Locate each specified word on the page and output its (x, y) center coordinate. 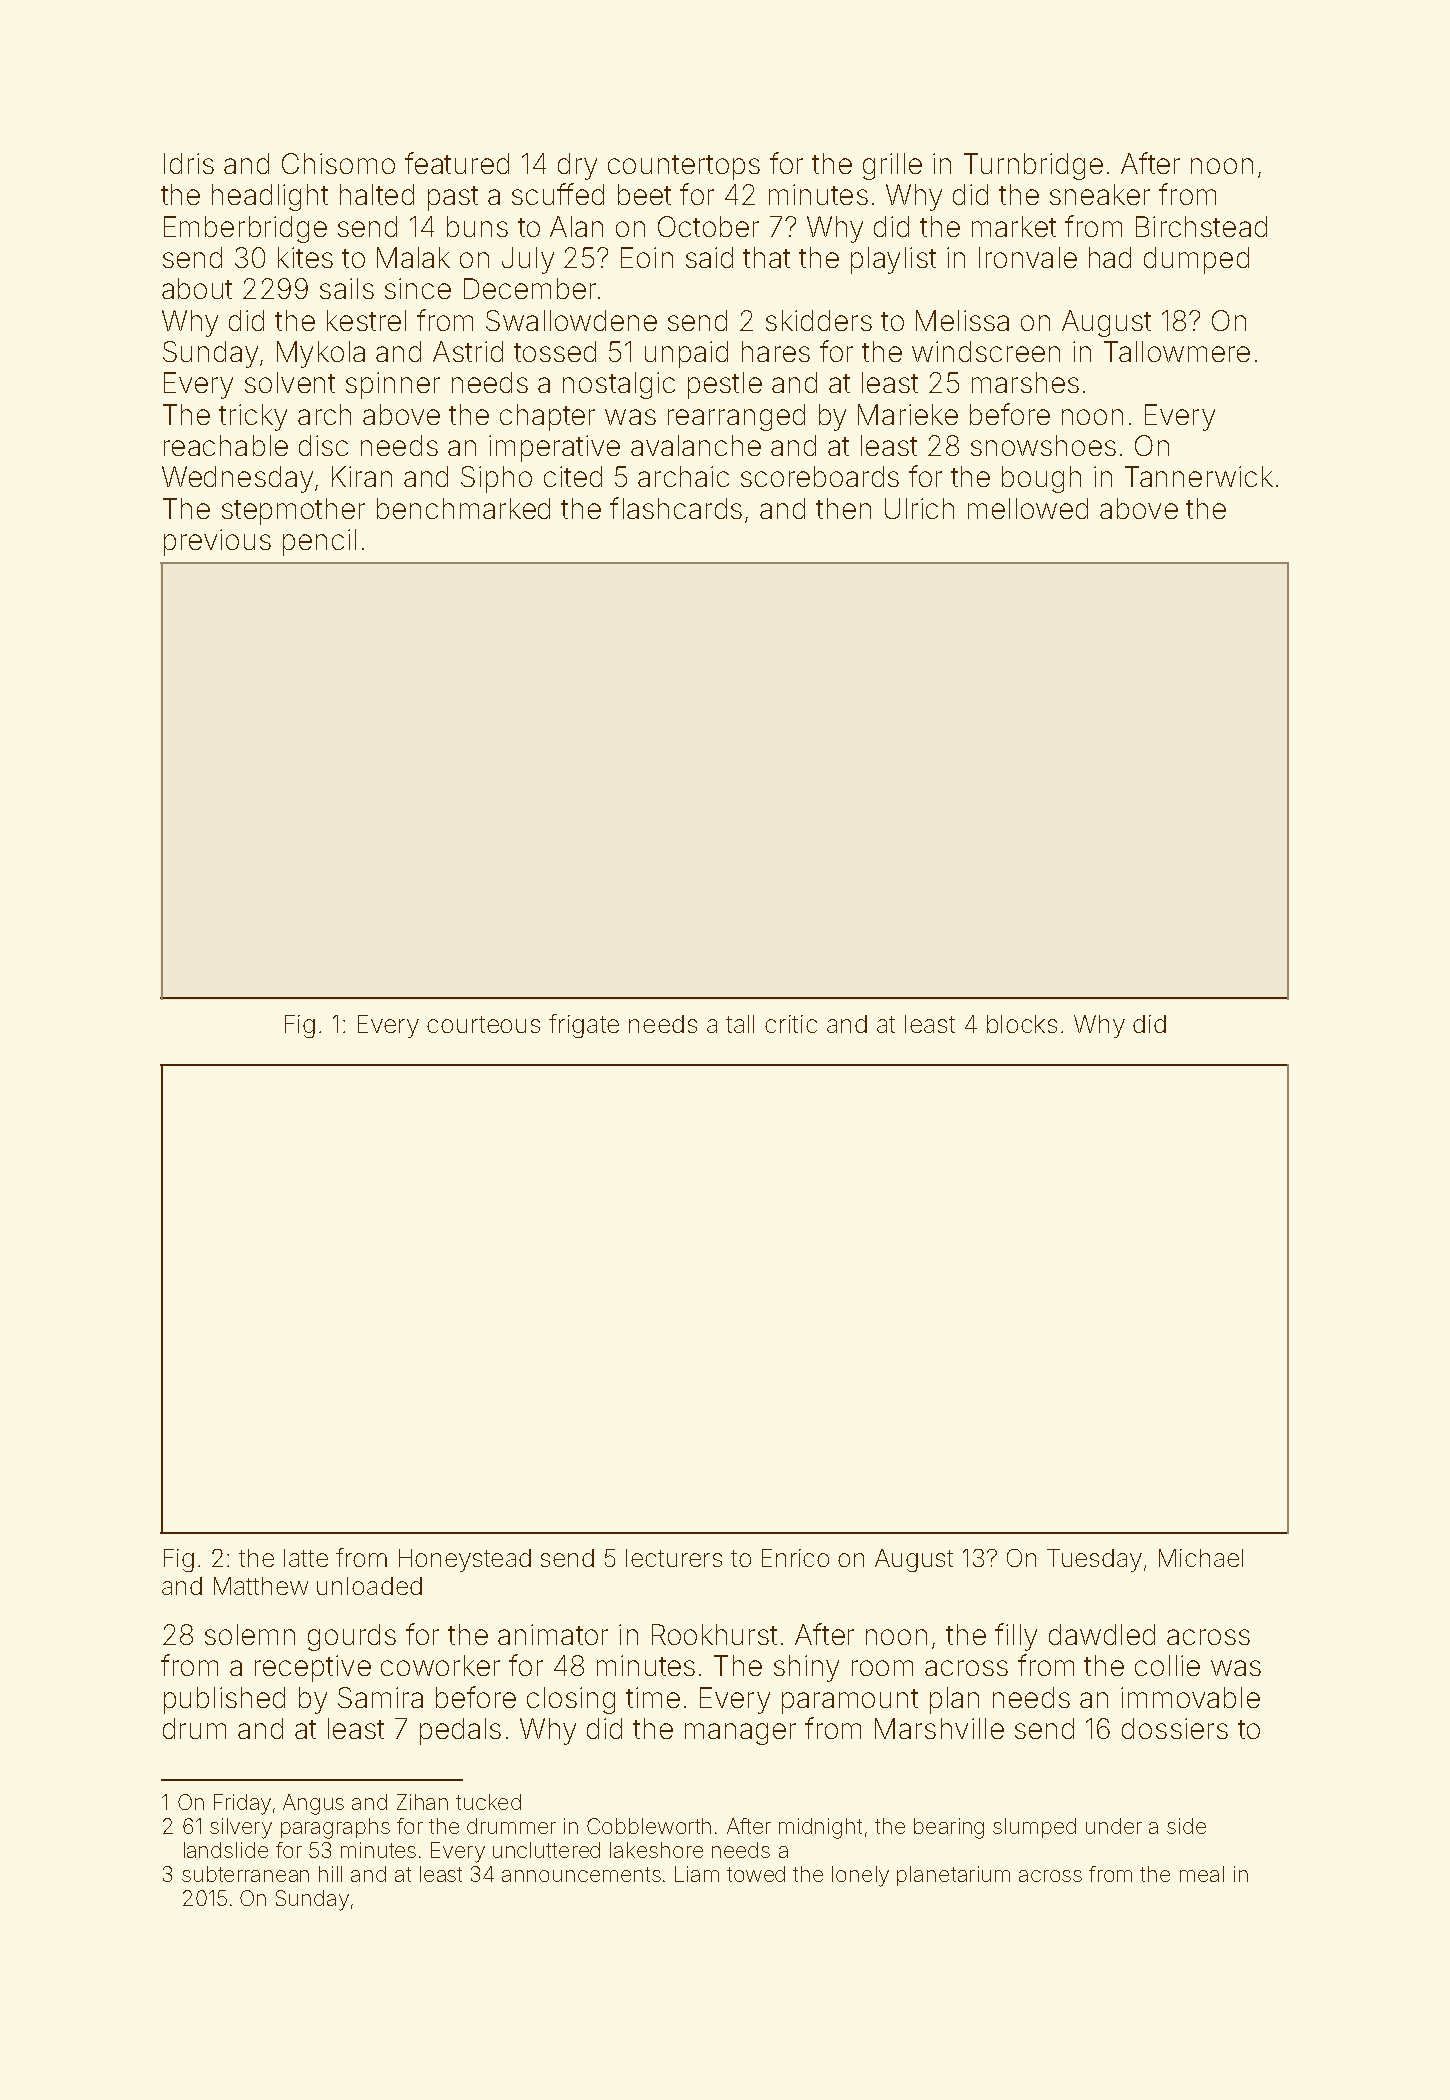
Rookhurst (714, 1634)
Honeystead (465, 1560)
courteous (483, 1024)
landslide (226, 1850)
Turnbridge (1033, 166)
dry (577, 166)
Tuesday (1094, 1560)
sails (347, 288)
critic (791, 1024)
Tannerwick (1199, 476)
